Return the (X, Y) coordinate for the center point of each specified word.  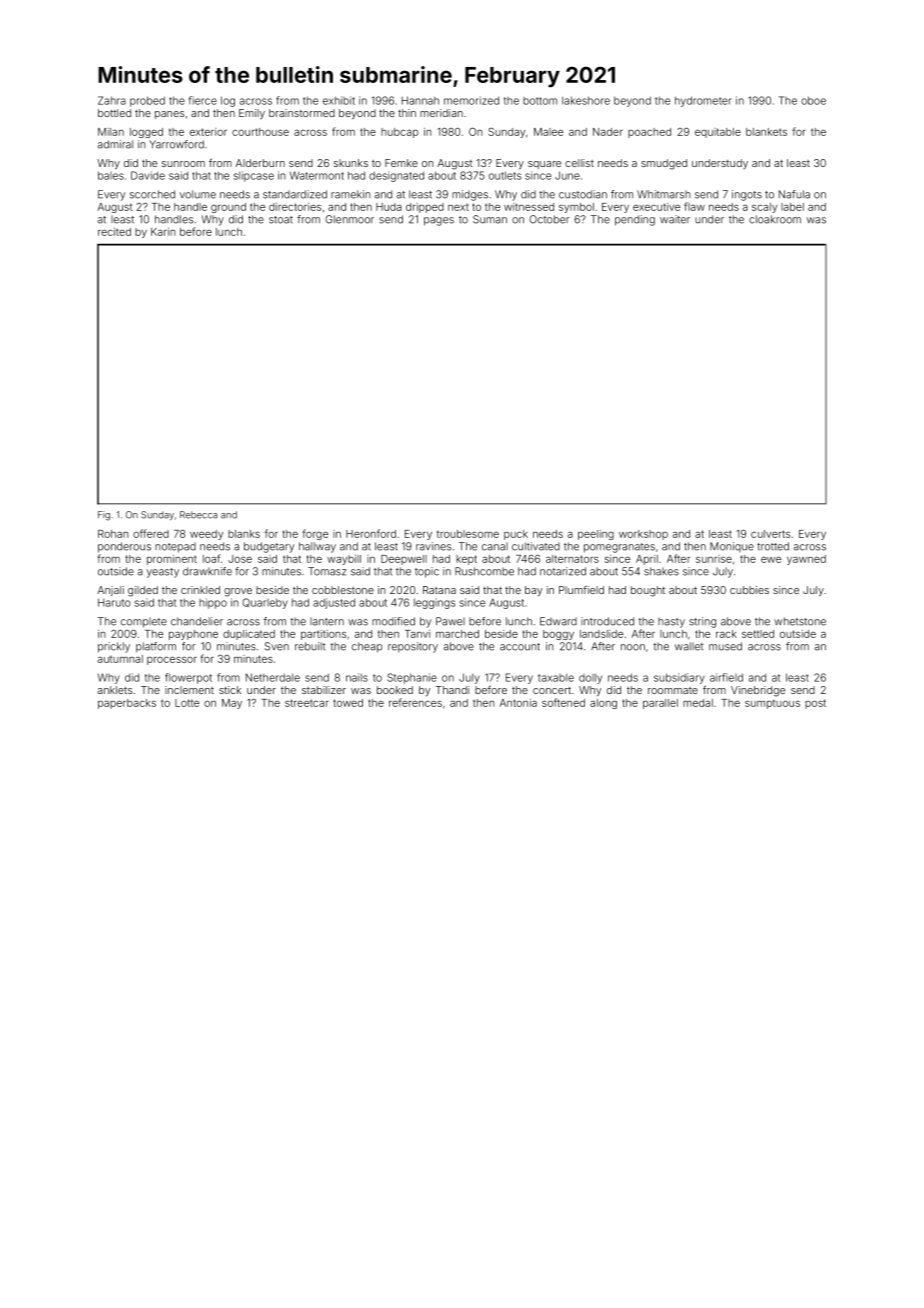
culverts (770, 534)
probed (147, 101)
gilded (143, 591)
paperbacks (127, 704)
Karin (163, 232)
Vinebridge (758, 691)
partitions (323, 635)
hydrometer (703, 101)
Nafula (794, 194)
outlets (505, 175)
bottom (540, 101)
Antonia (518, 703)
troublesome (468, 534)
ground (228, 208)
